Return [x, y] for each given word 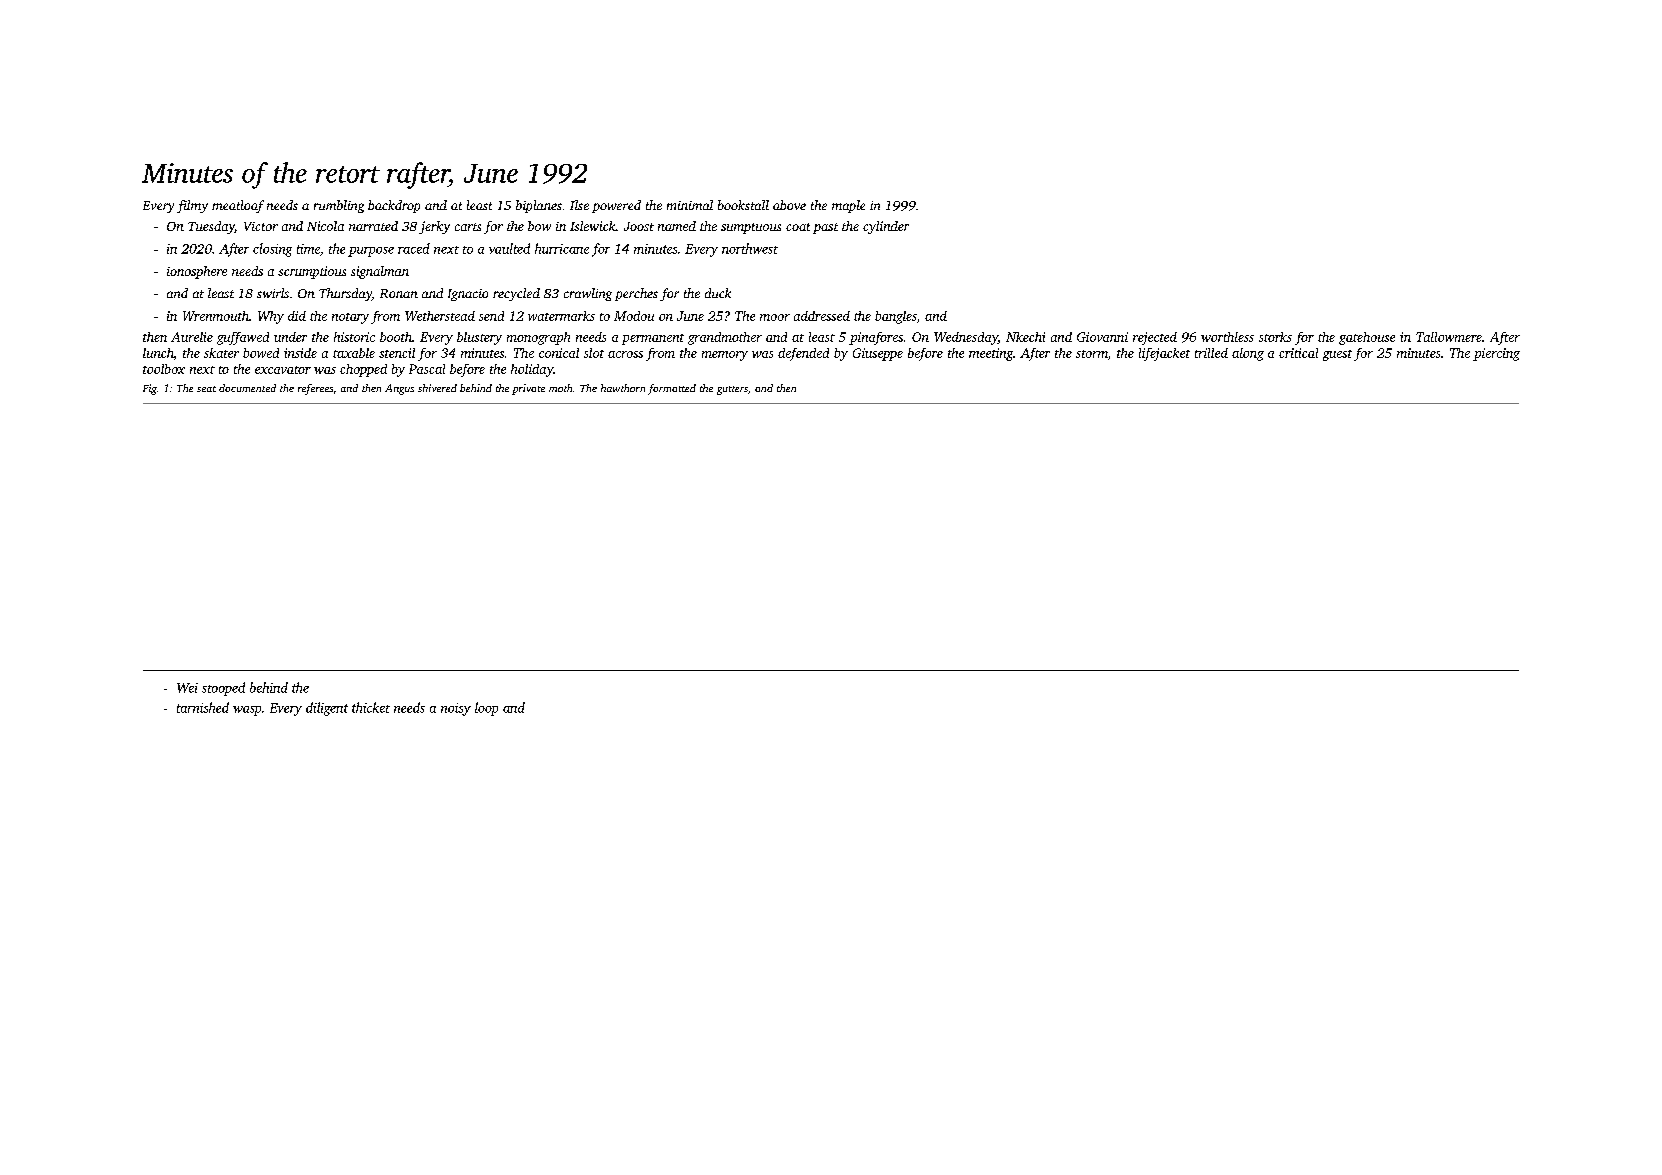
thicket [371, 707]
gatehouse [1367, 338]
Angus [399, 389]
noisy [456, 709]
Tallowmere [1449, 337]
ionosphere [197, 272]
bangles [896, 317]
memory [725, 356]
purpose [371, 252]
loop [486, 709]
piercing [1496, 354]
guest [1337, 355]
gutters [732, 390]
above [789, 205]
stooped [223, 689]
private [528, 389]
